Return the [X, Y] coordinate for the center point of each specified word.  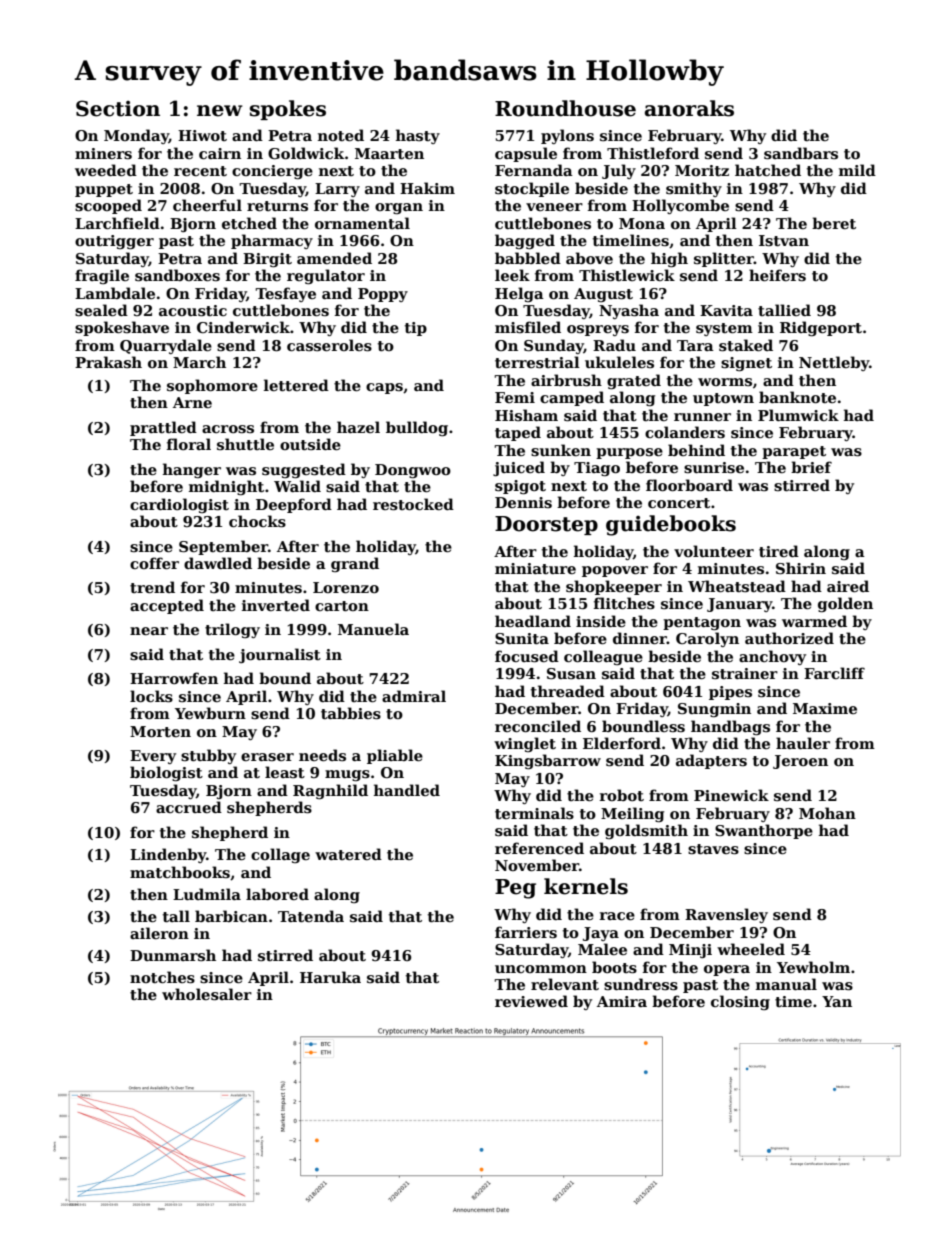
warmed [814, 621]
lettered [296, 385]
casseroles [329, 345]
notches [162, 977]
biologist [166, 773]
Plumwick [798, 415]
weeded [106, 170]
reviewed [531, 1001]
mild [857, 170]
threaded [568, 691]
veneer [554, 207]
